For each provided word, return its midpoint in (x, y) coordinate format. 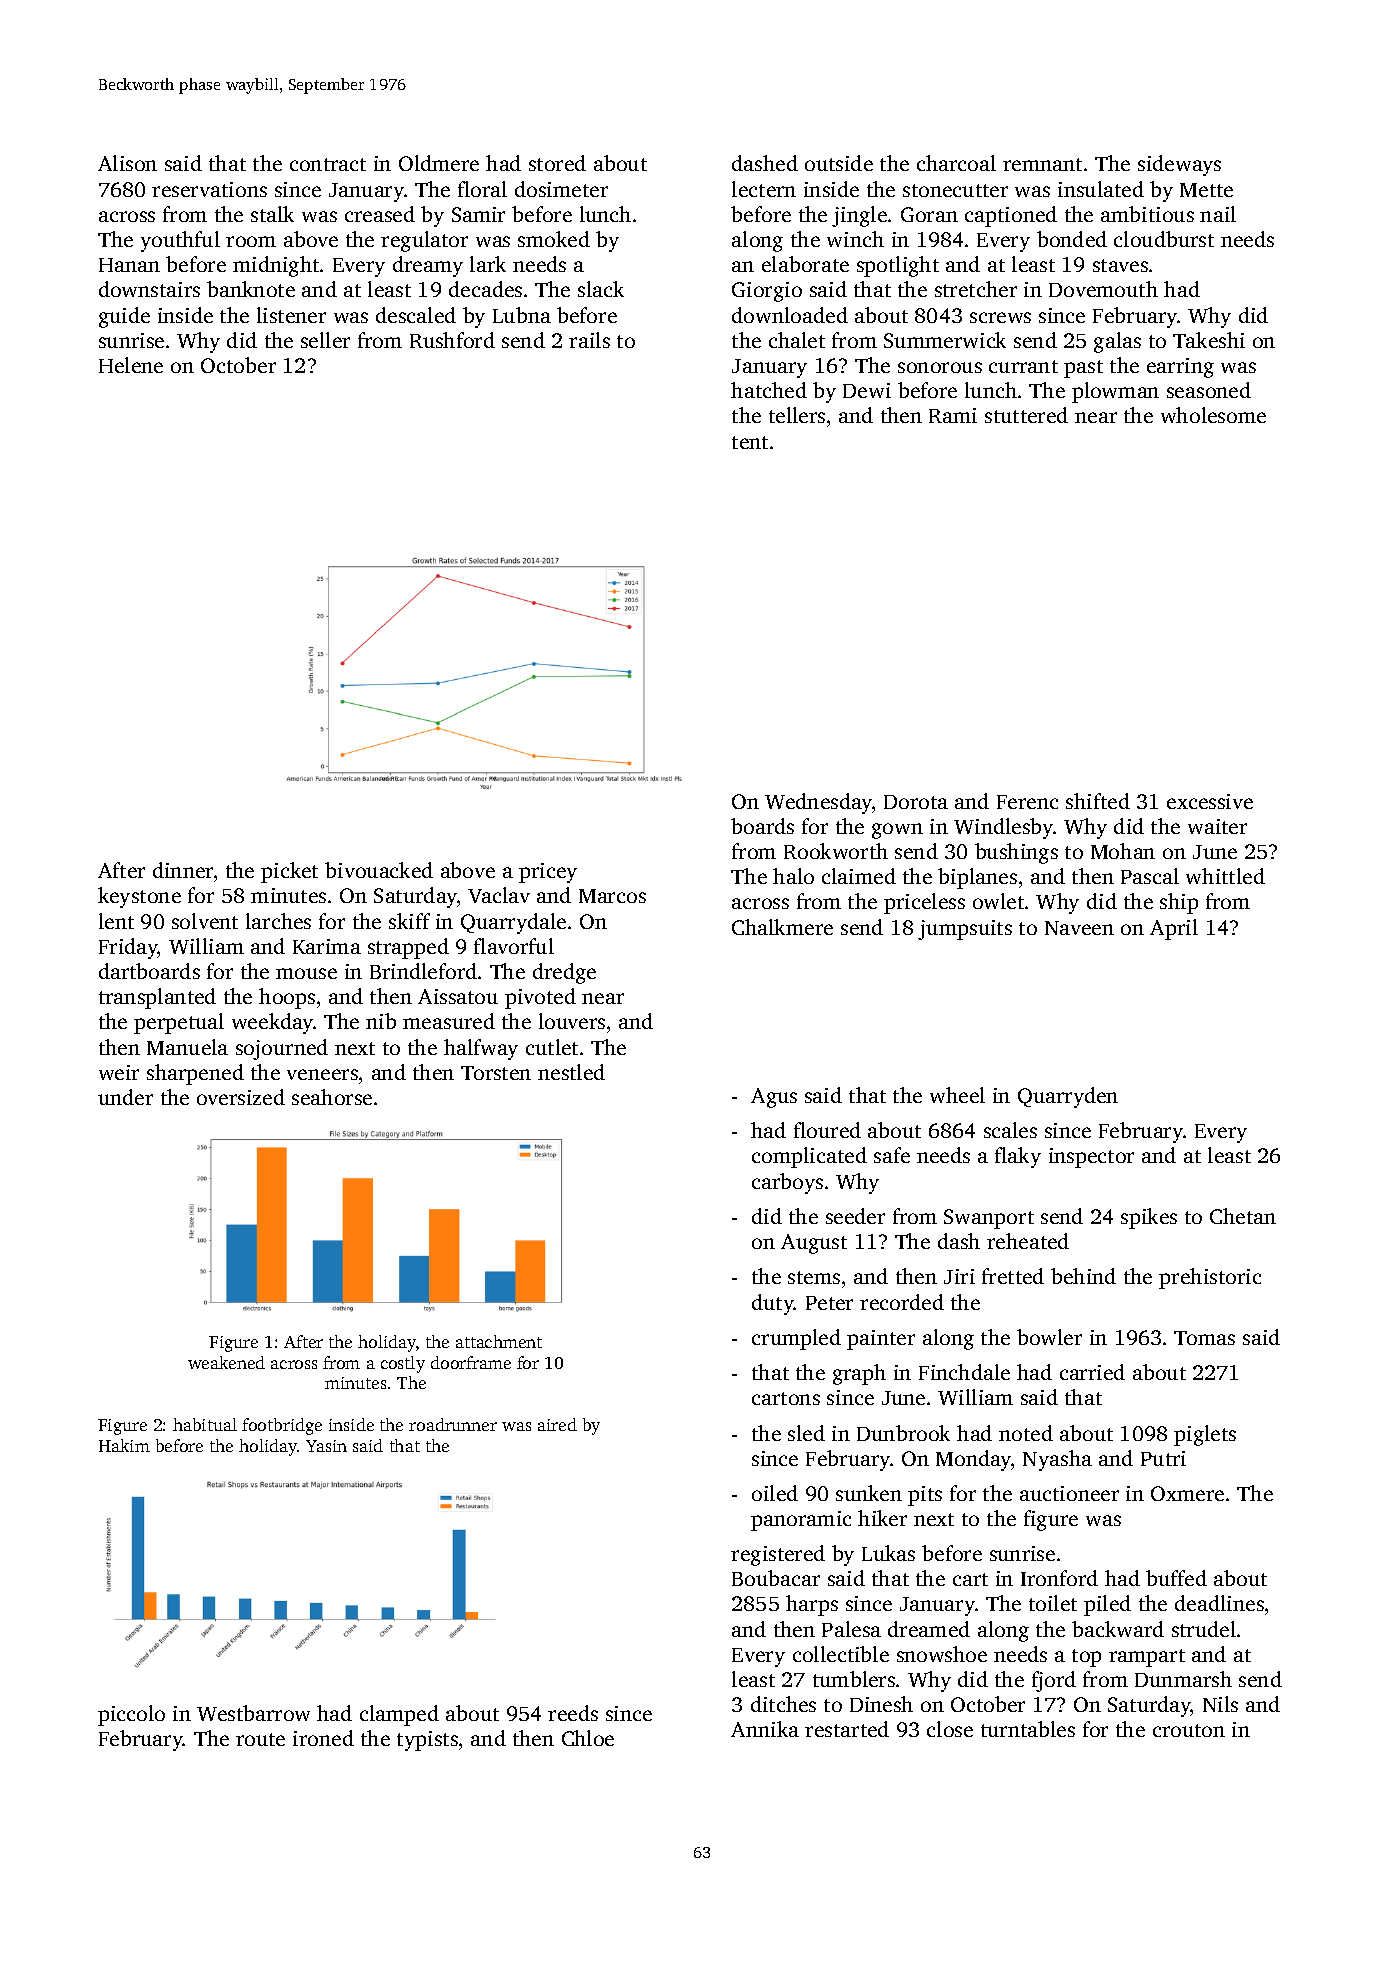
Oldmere (439, 163)
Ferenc (1027, 802)
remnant (1042, 164)
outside (839, 163)
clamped (399, 1715)
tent (750, 442)
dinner (183, 870)
